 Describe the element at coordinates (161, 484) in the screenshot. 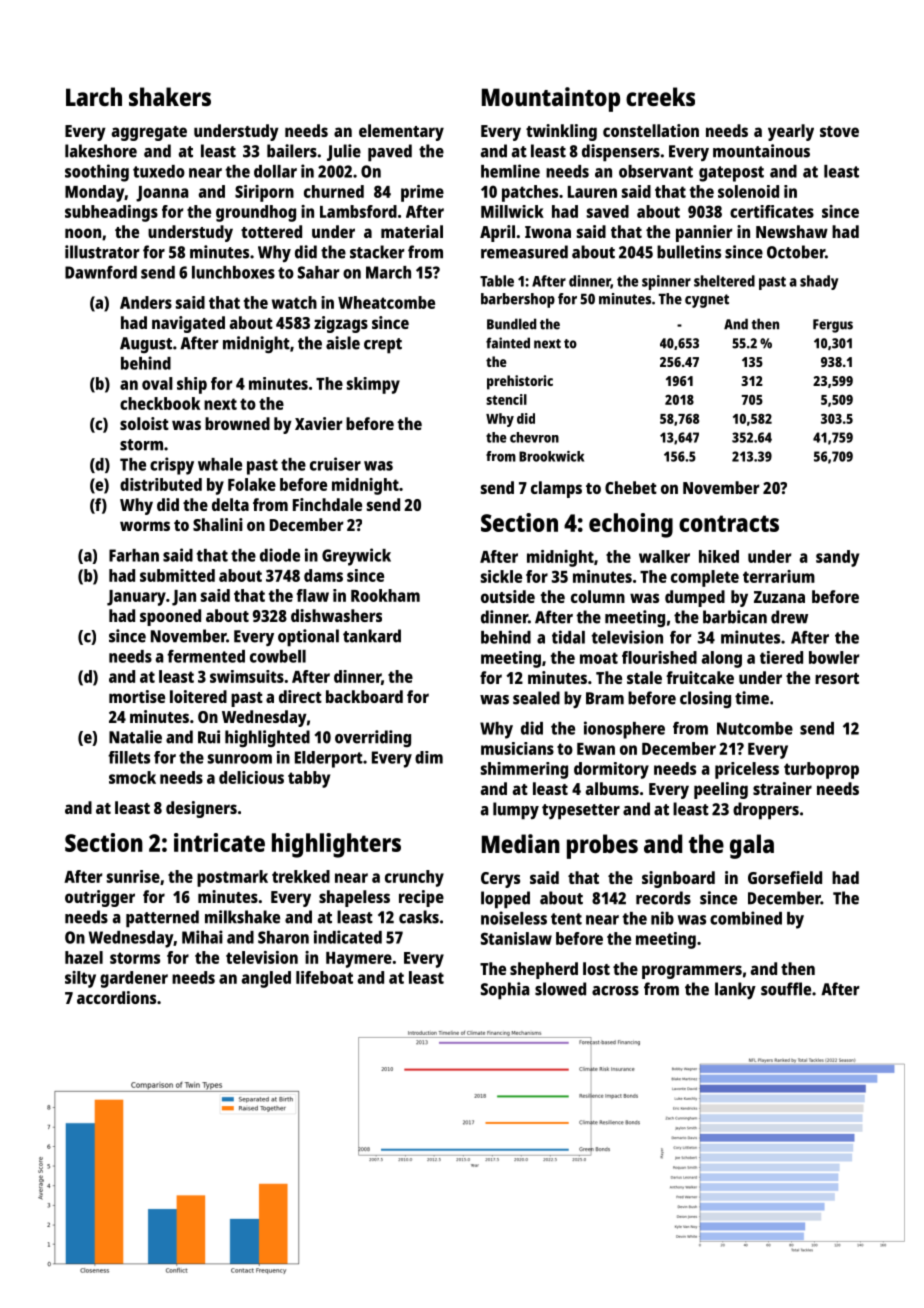

I see `distributed` at that location.
